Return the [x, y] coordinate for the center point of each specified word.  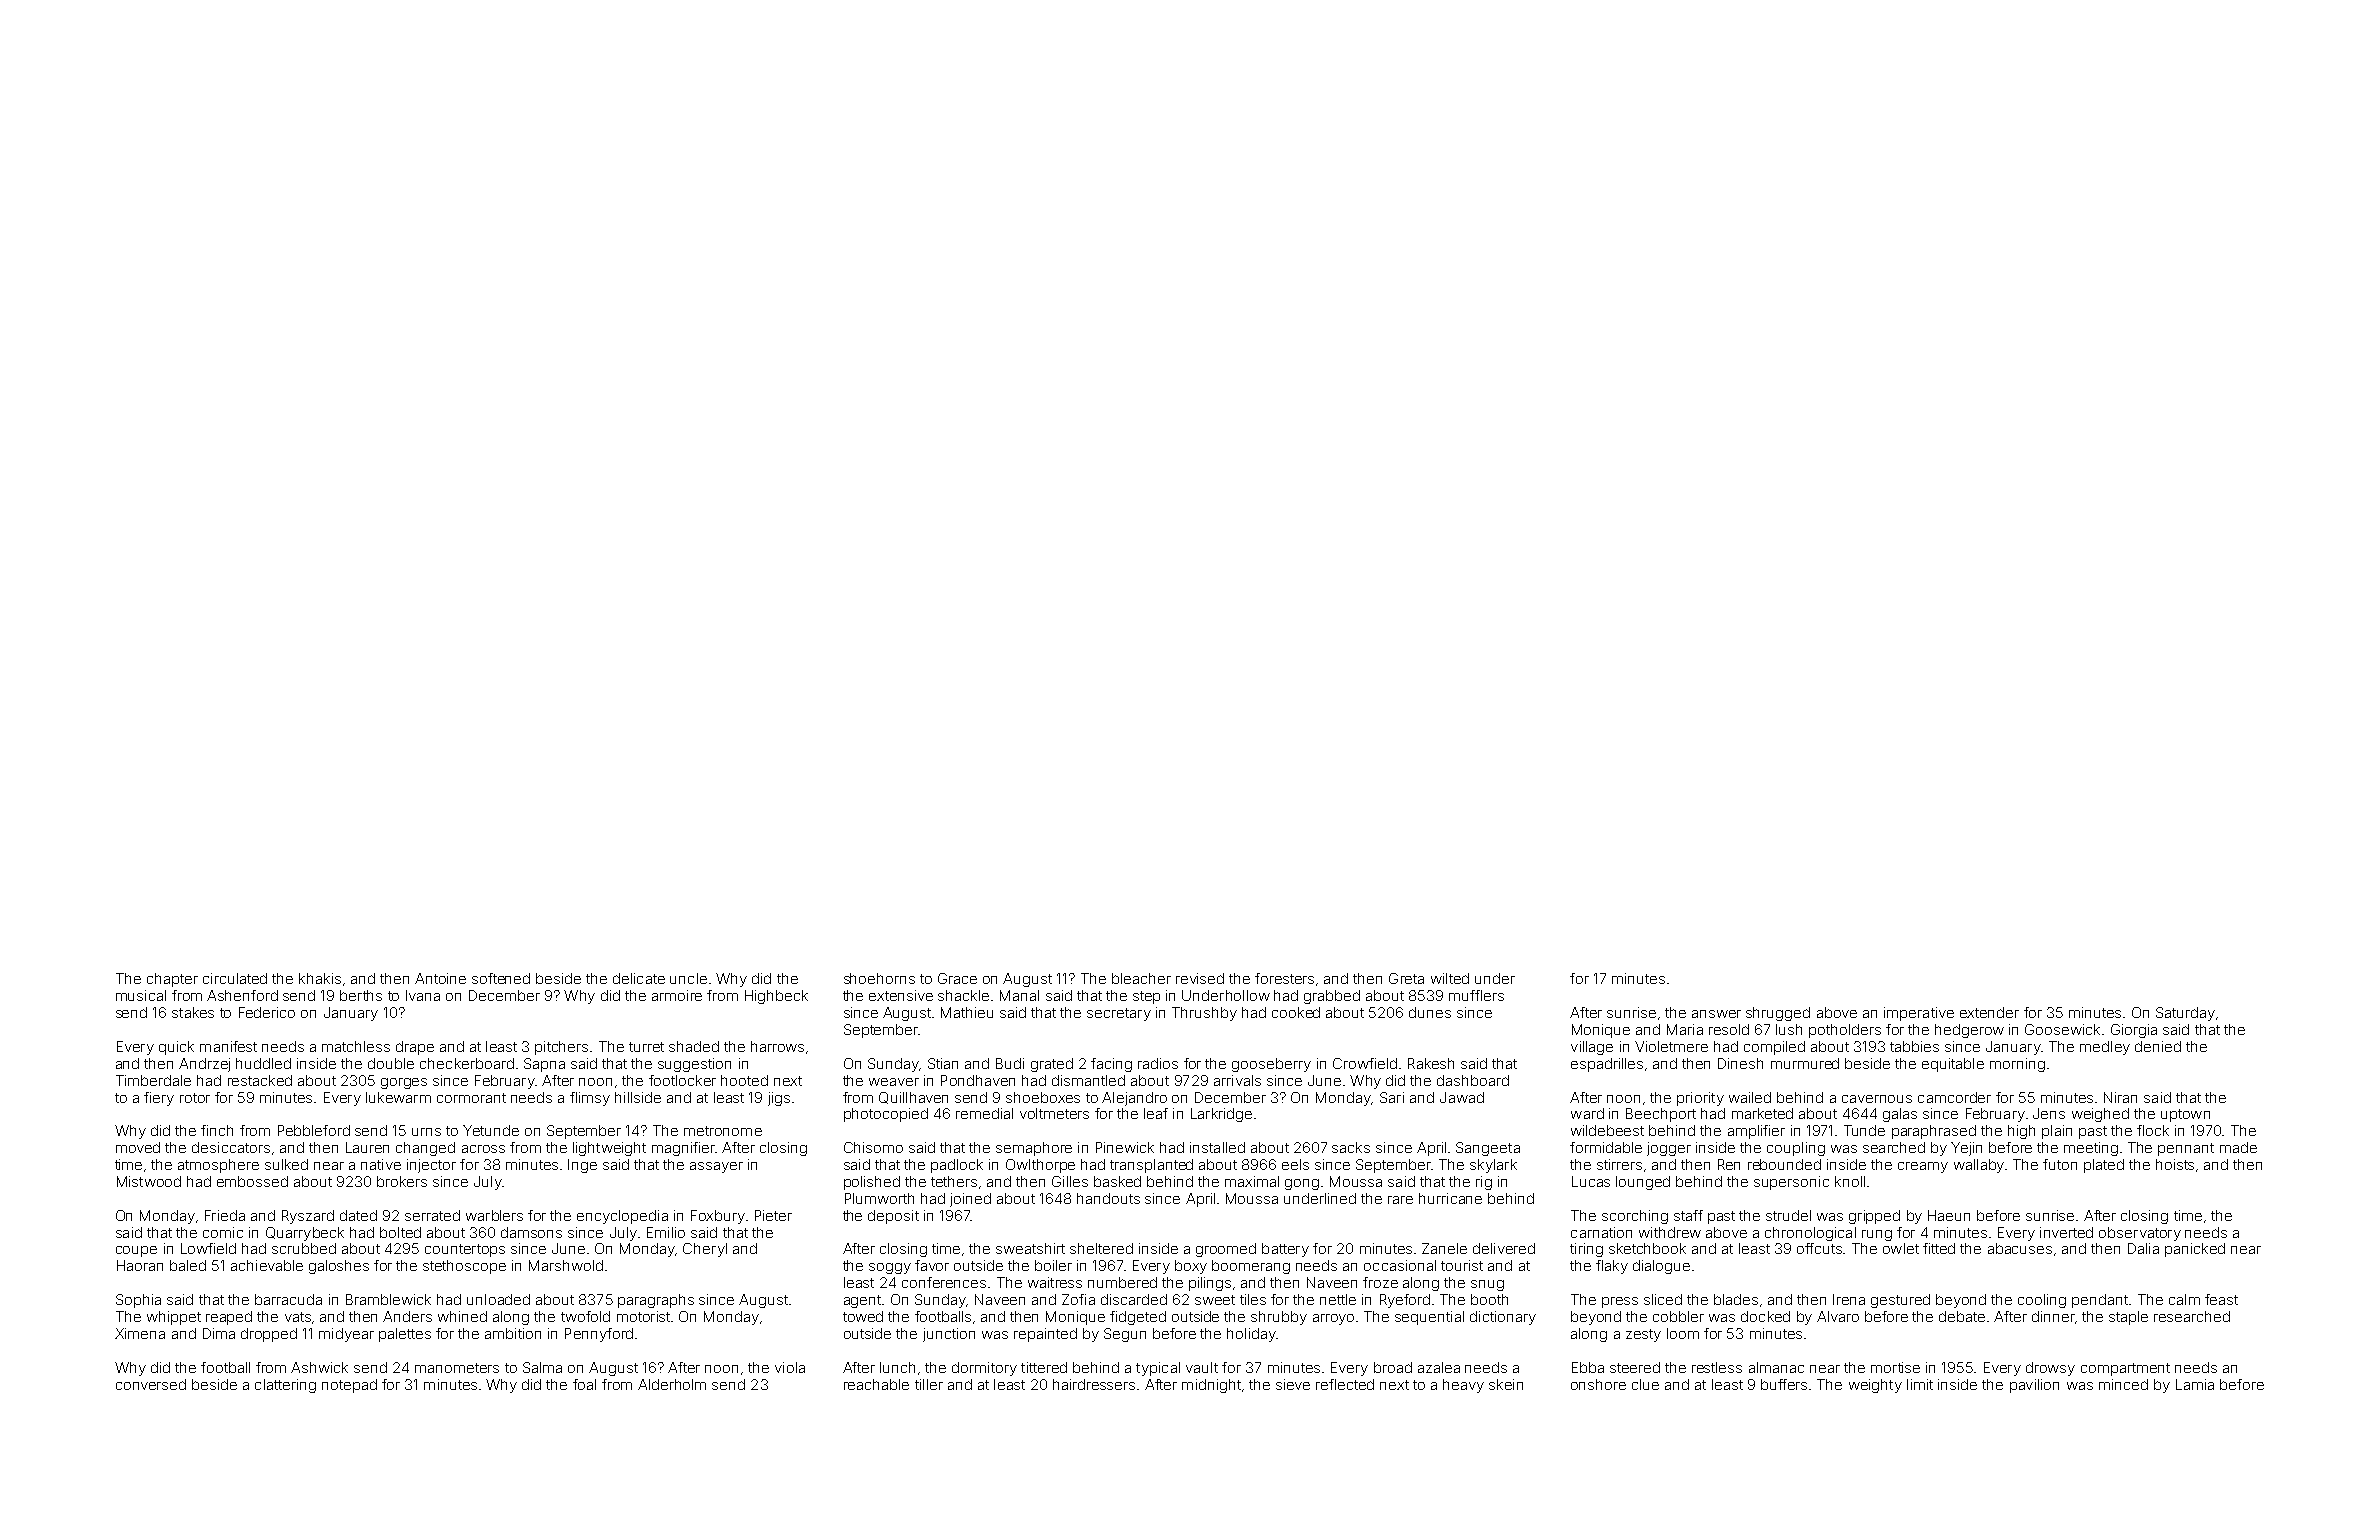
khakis [320, 978]
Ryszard [308, 1217]
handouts [1108, 1198]
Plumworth [879, 1198]
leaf [1156, 1113]
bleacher [1141, 978]
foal [584, 1384]
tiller [929, 1384]
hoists [2175, 1164]
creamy [1923, 1167]
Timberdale [153, 1080]
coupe [136, 1251]
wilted [1450, 978]
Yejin [1966, 1149]
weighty [1875, 1386]
